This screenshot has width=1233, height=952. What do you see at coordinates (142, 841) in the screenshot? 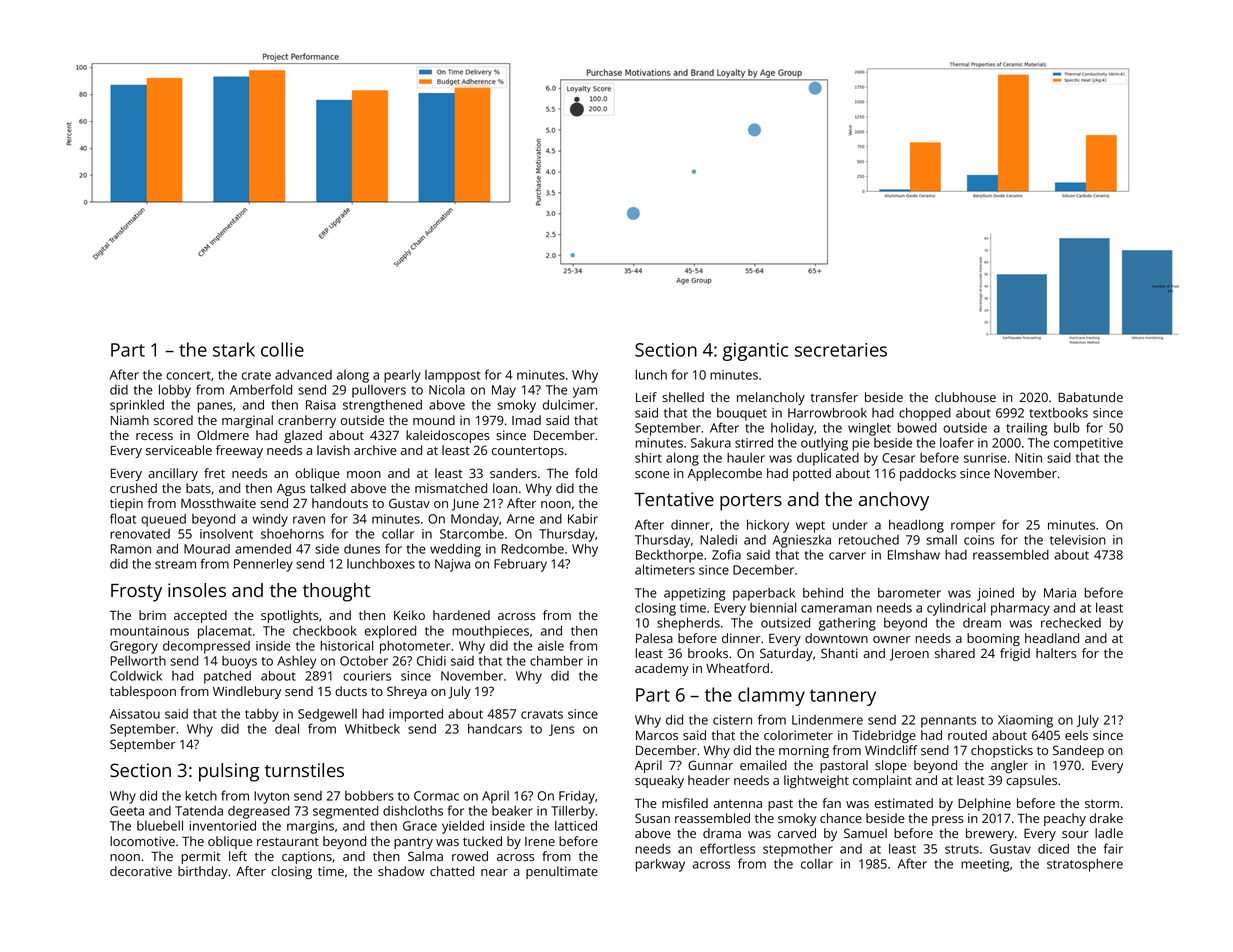
I see `locomotive` at bounding box center [142, 841].
